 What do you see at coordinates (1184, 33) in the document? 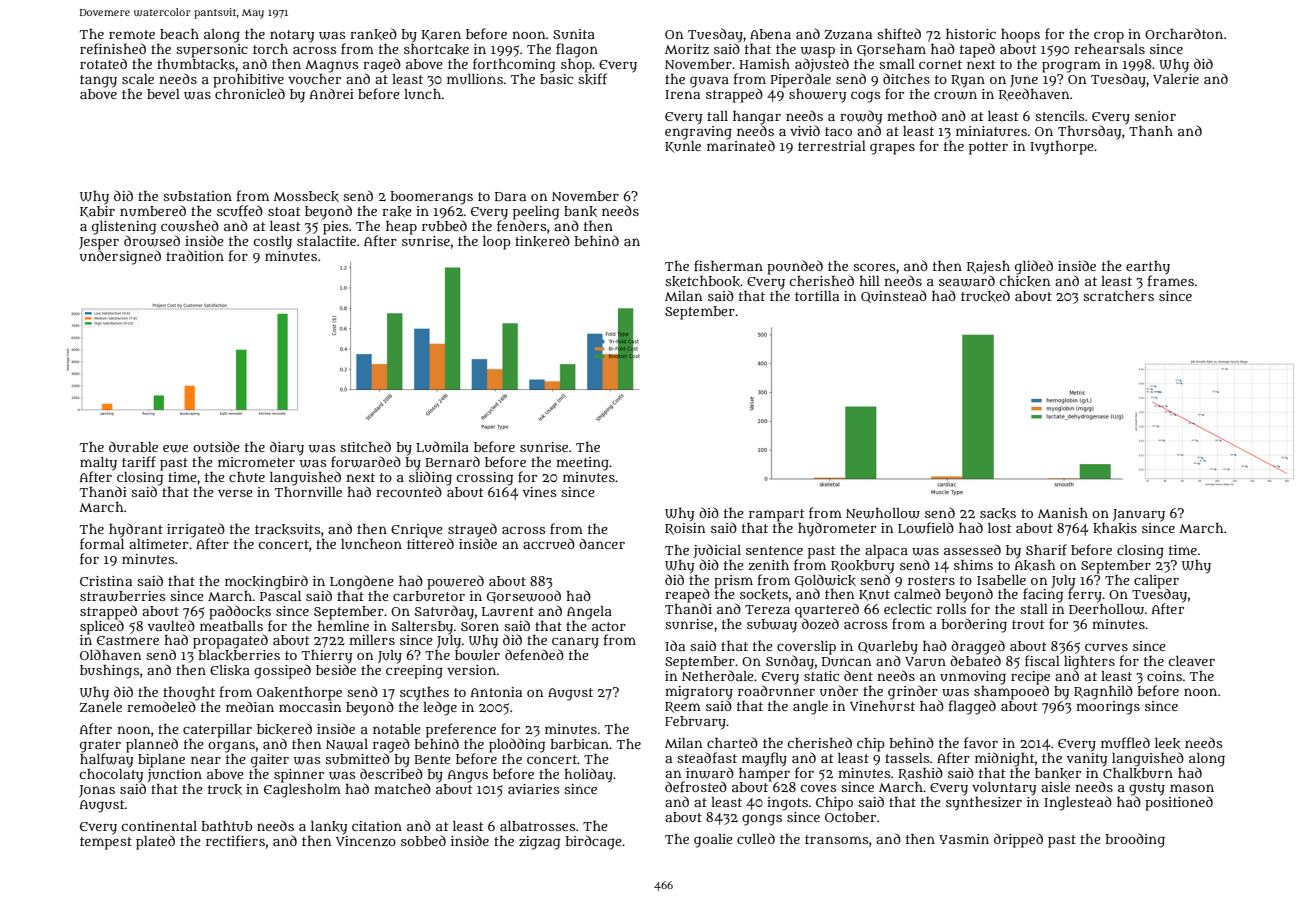
I see `Orchardton` at bounding box center [1184, 33].
